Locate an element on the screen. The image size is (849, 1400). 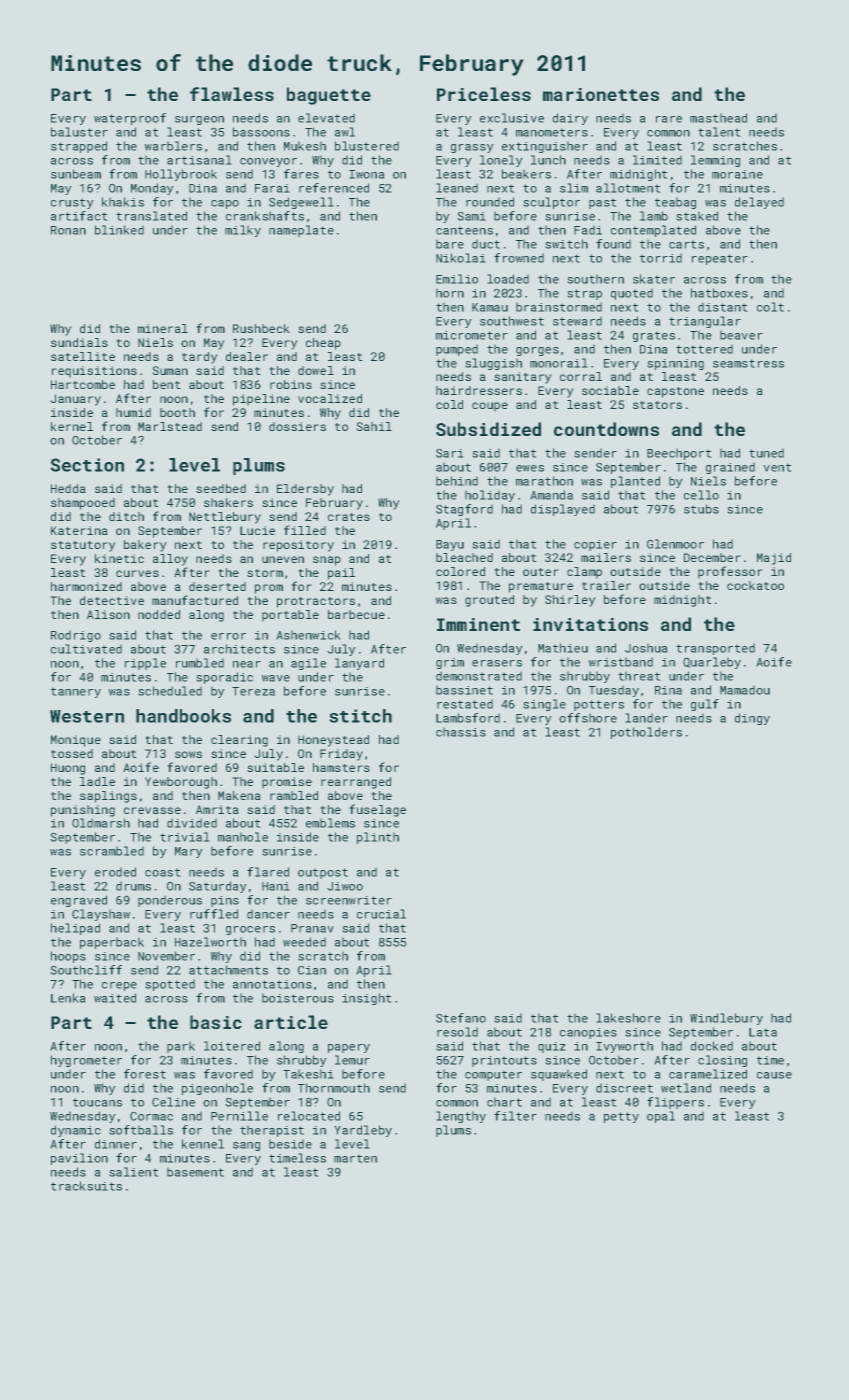
countdowns is located at coordinates (606, 429).
